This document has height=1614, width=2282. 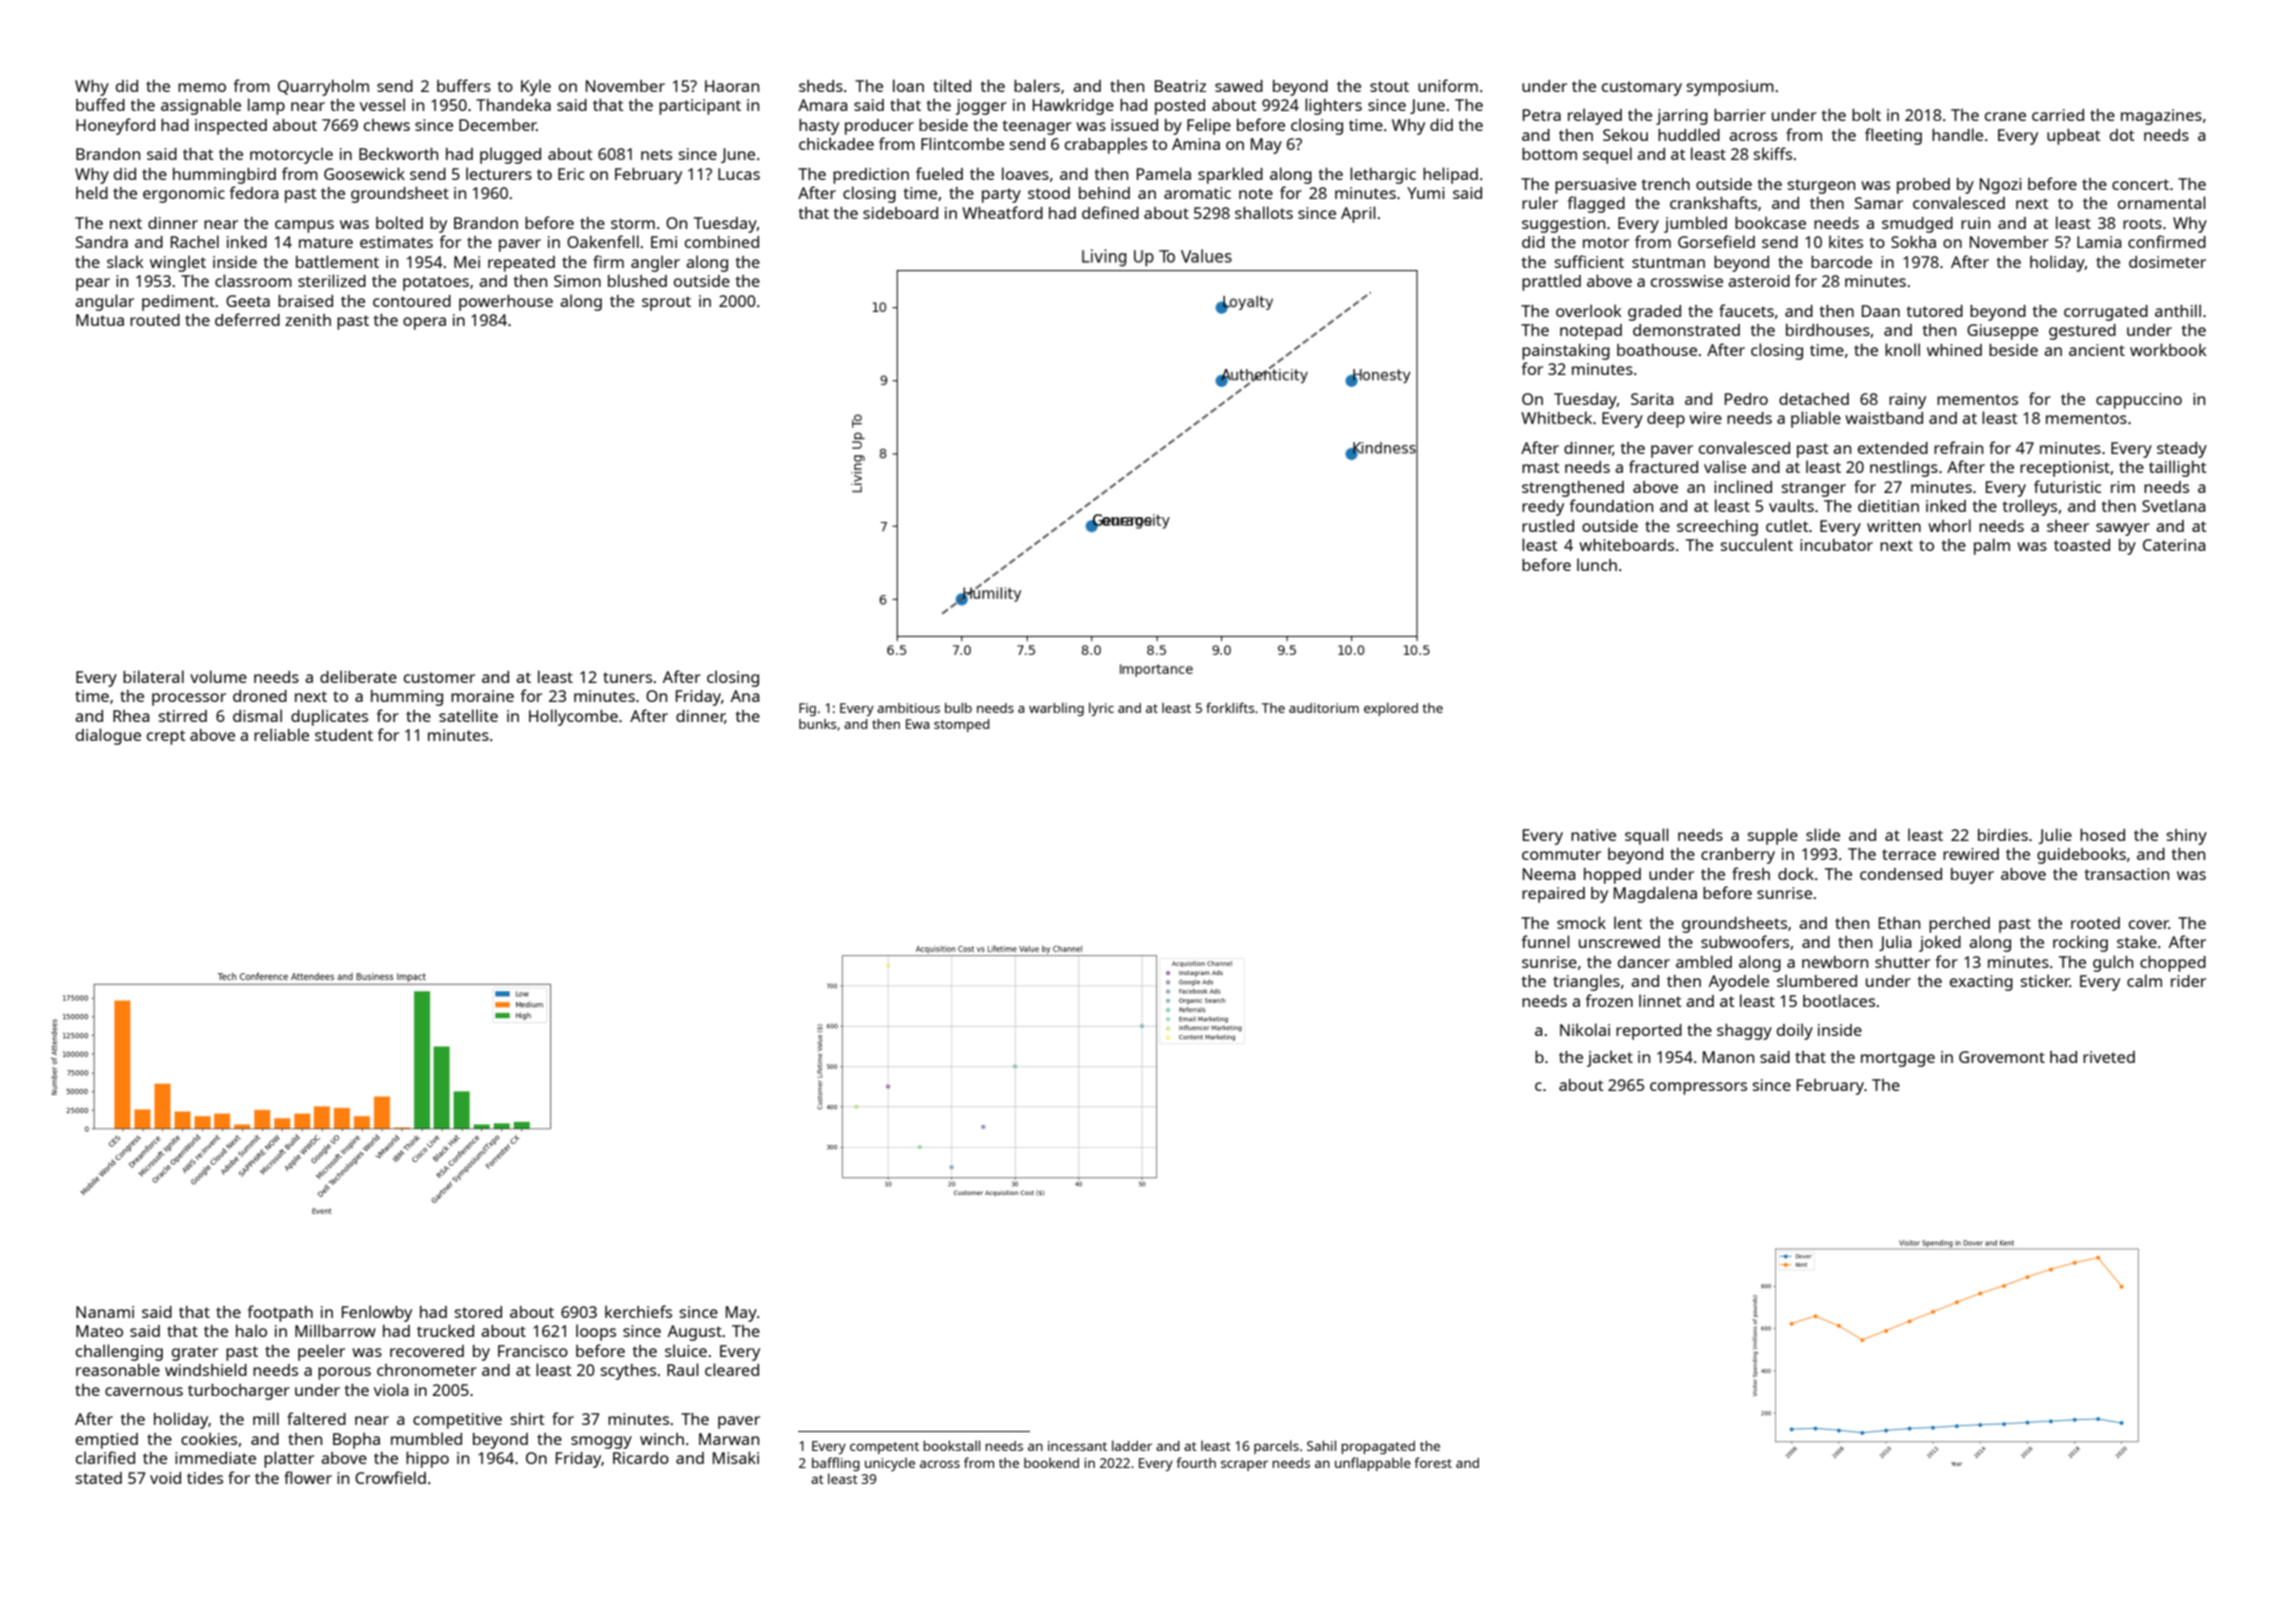 What do you see at coordinates (1642, 88) in the document?
I see `customary` at bounding box center [1642, 88].
